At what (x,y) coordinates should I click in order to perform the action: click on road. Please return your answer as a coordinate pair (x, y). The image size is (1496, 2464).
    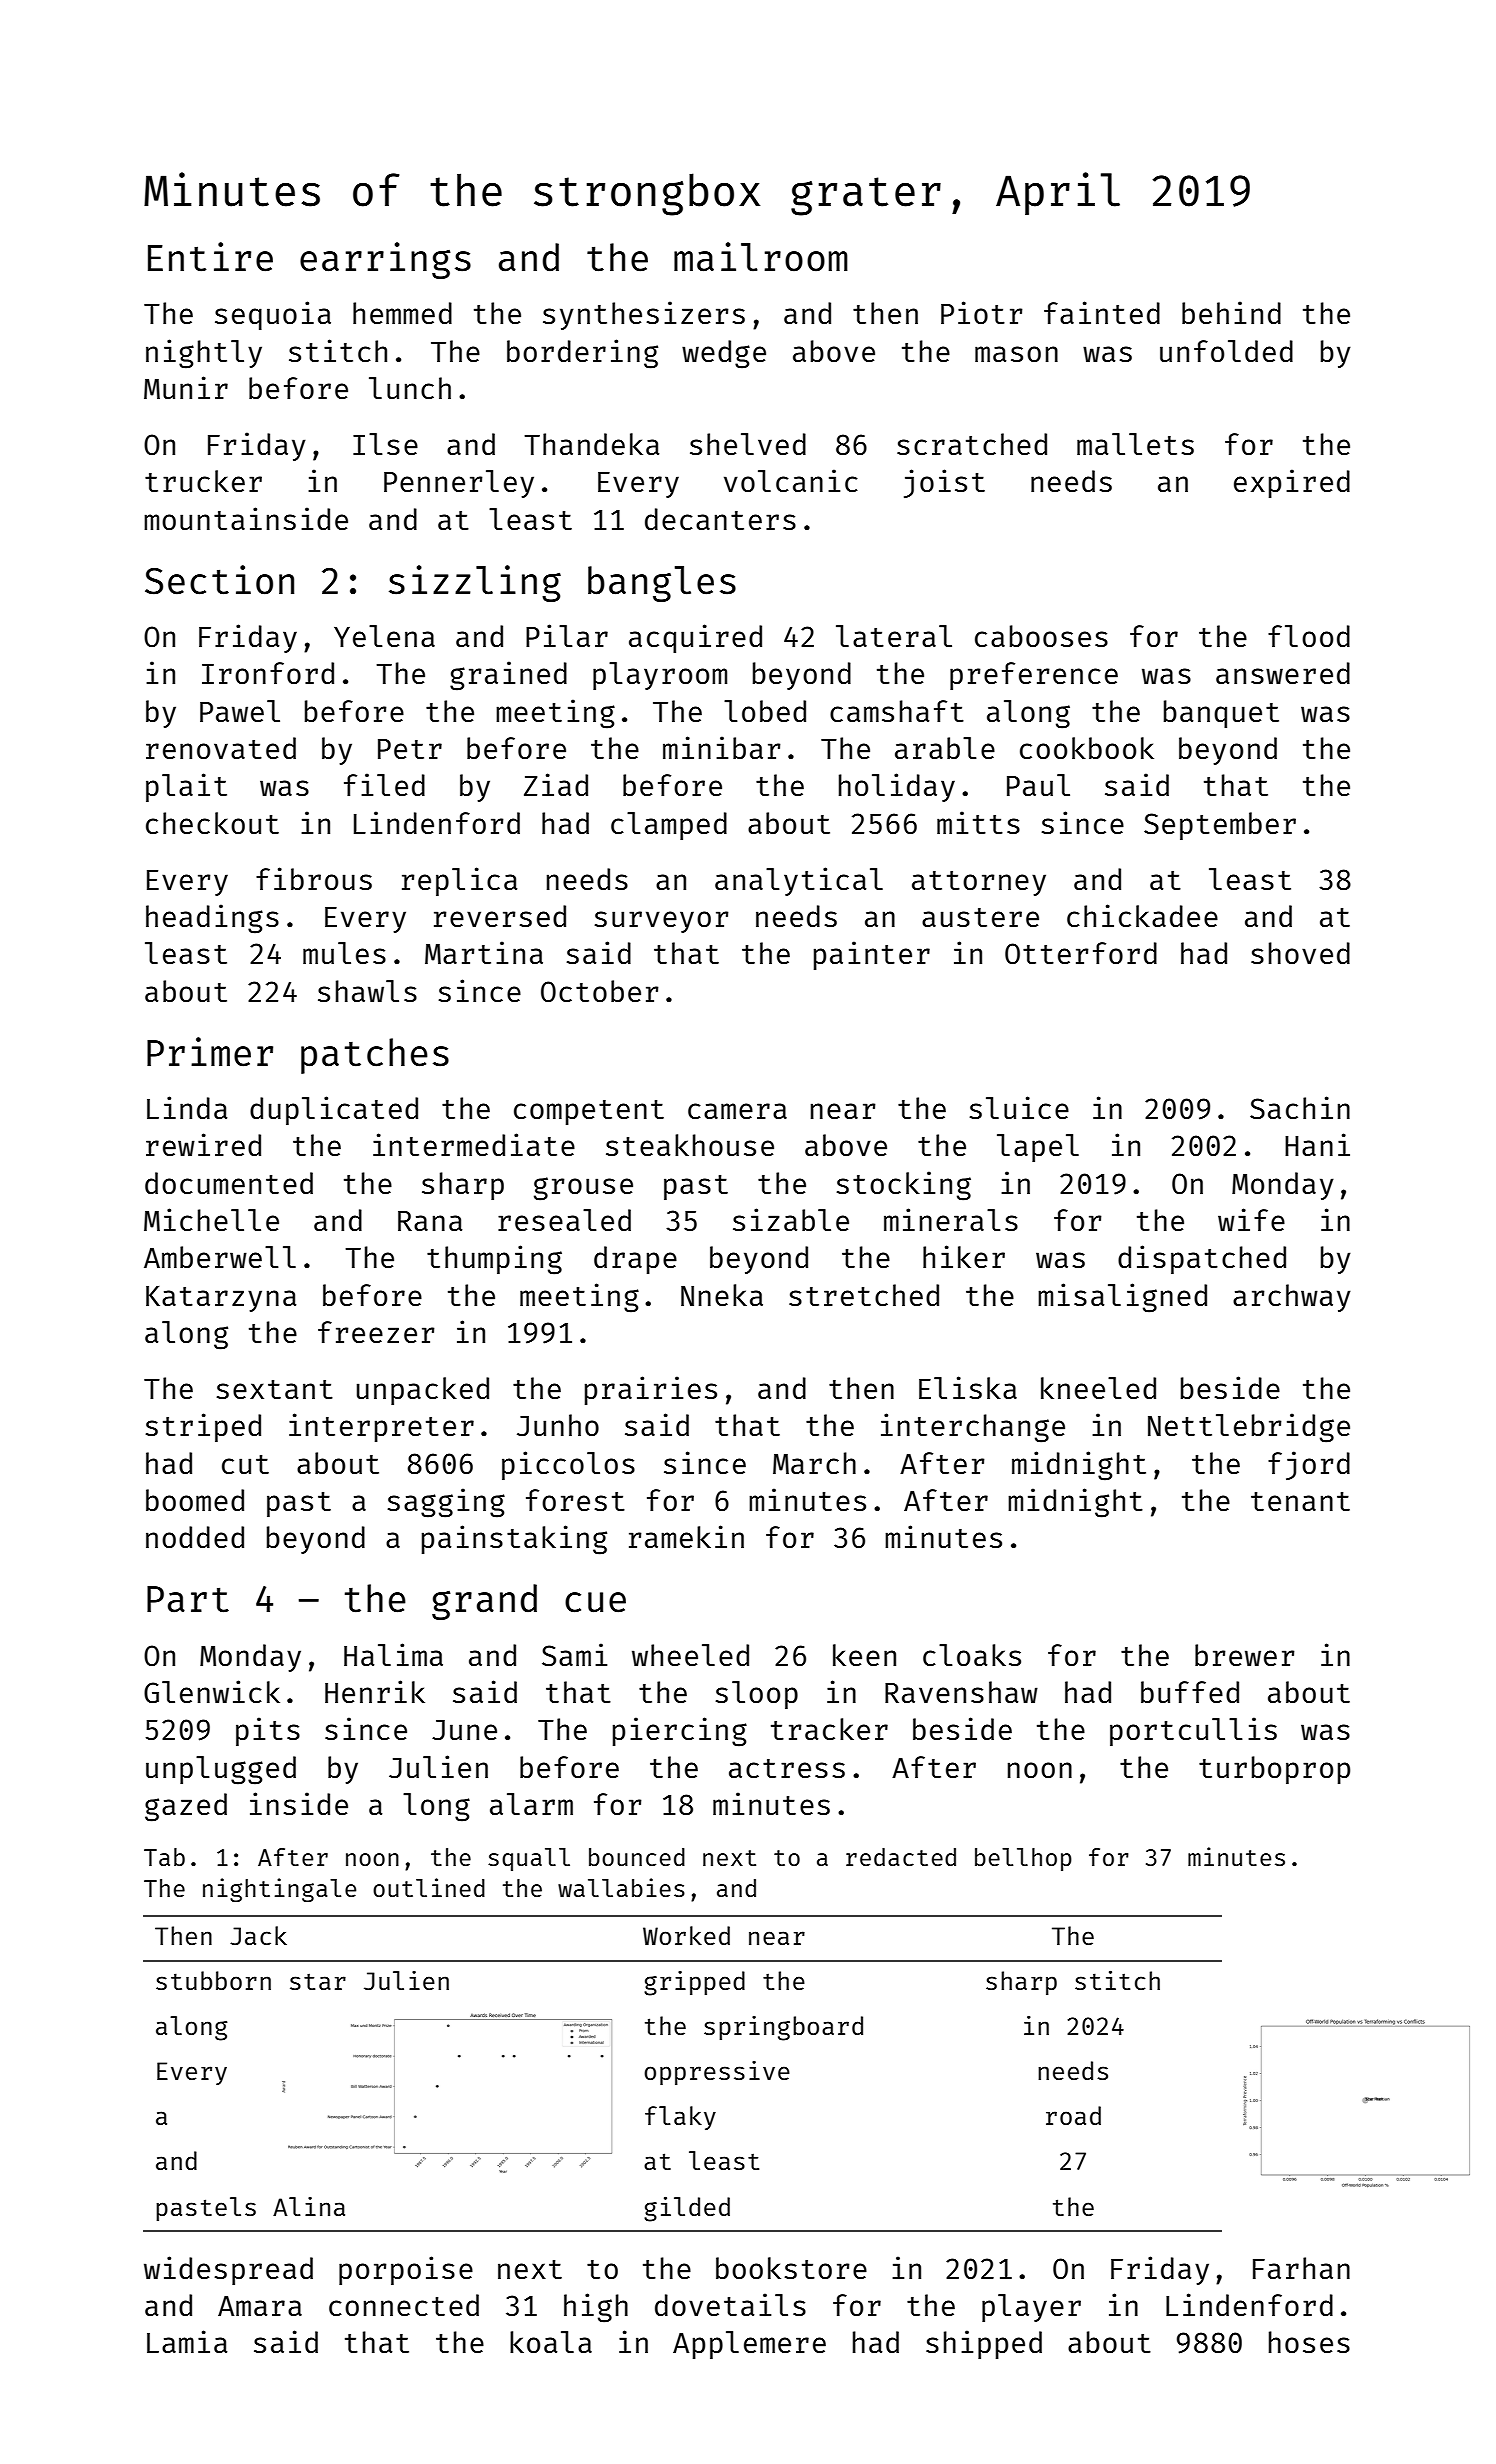
    Looking at the image, I should click on (1073, 2115).
